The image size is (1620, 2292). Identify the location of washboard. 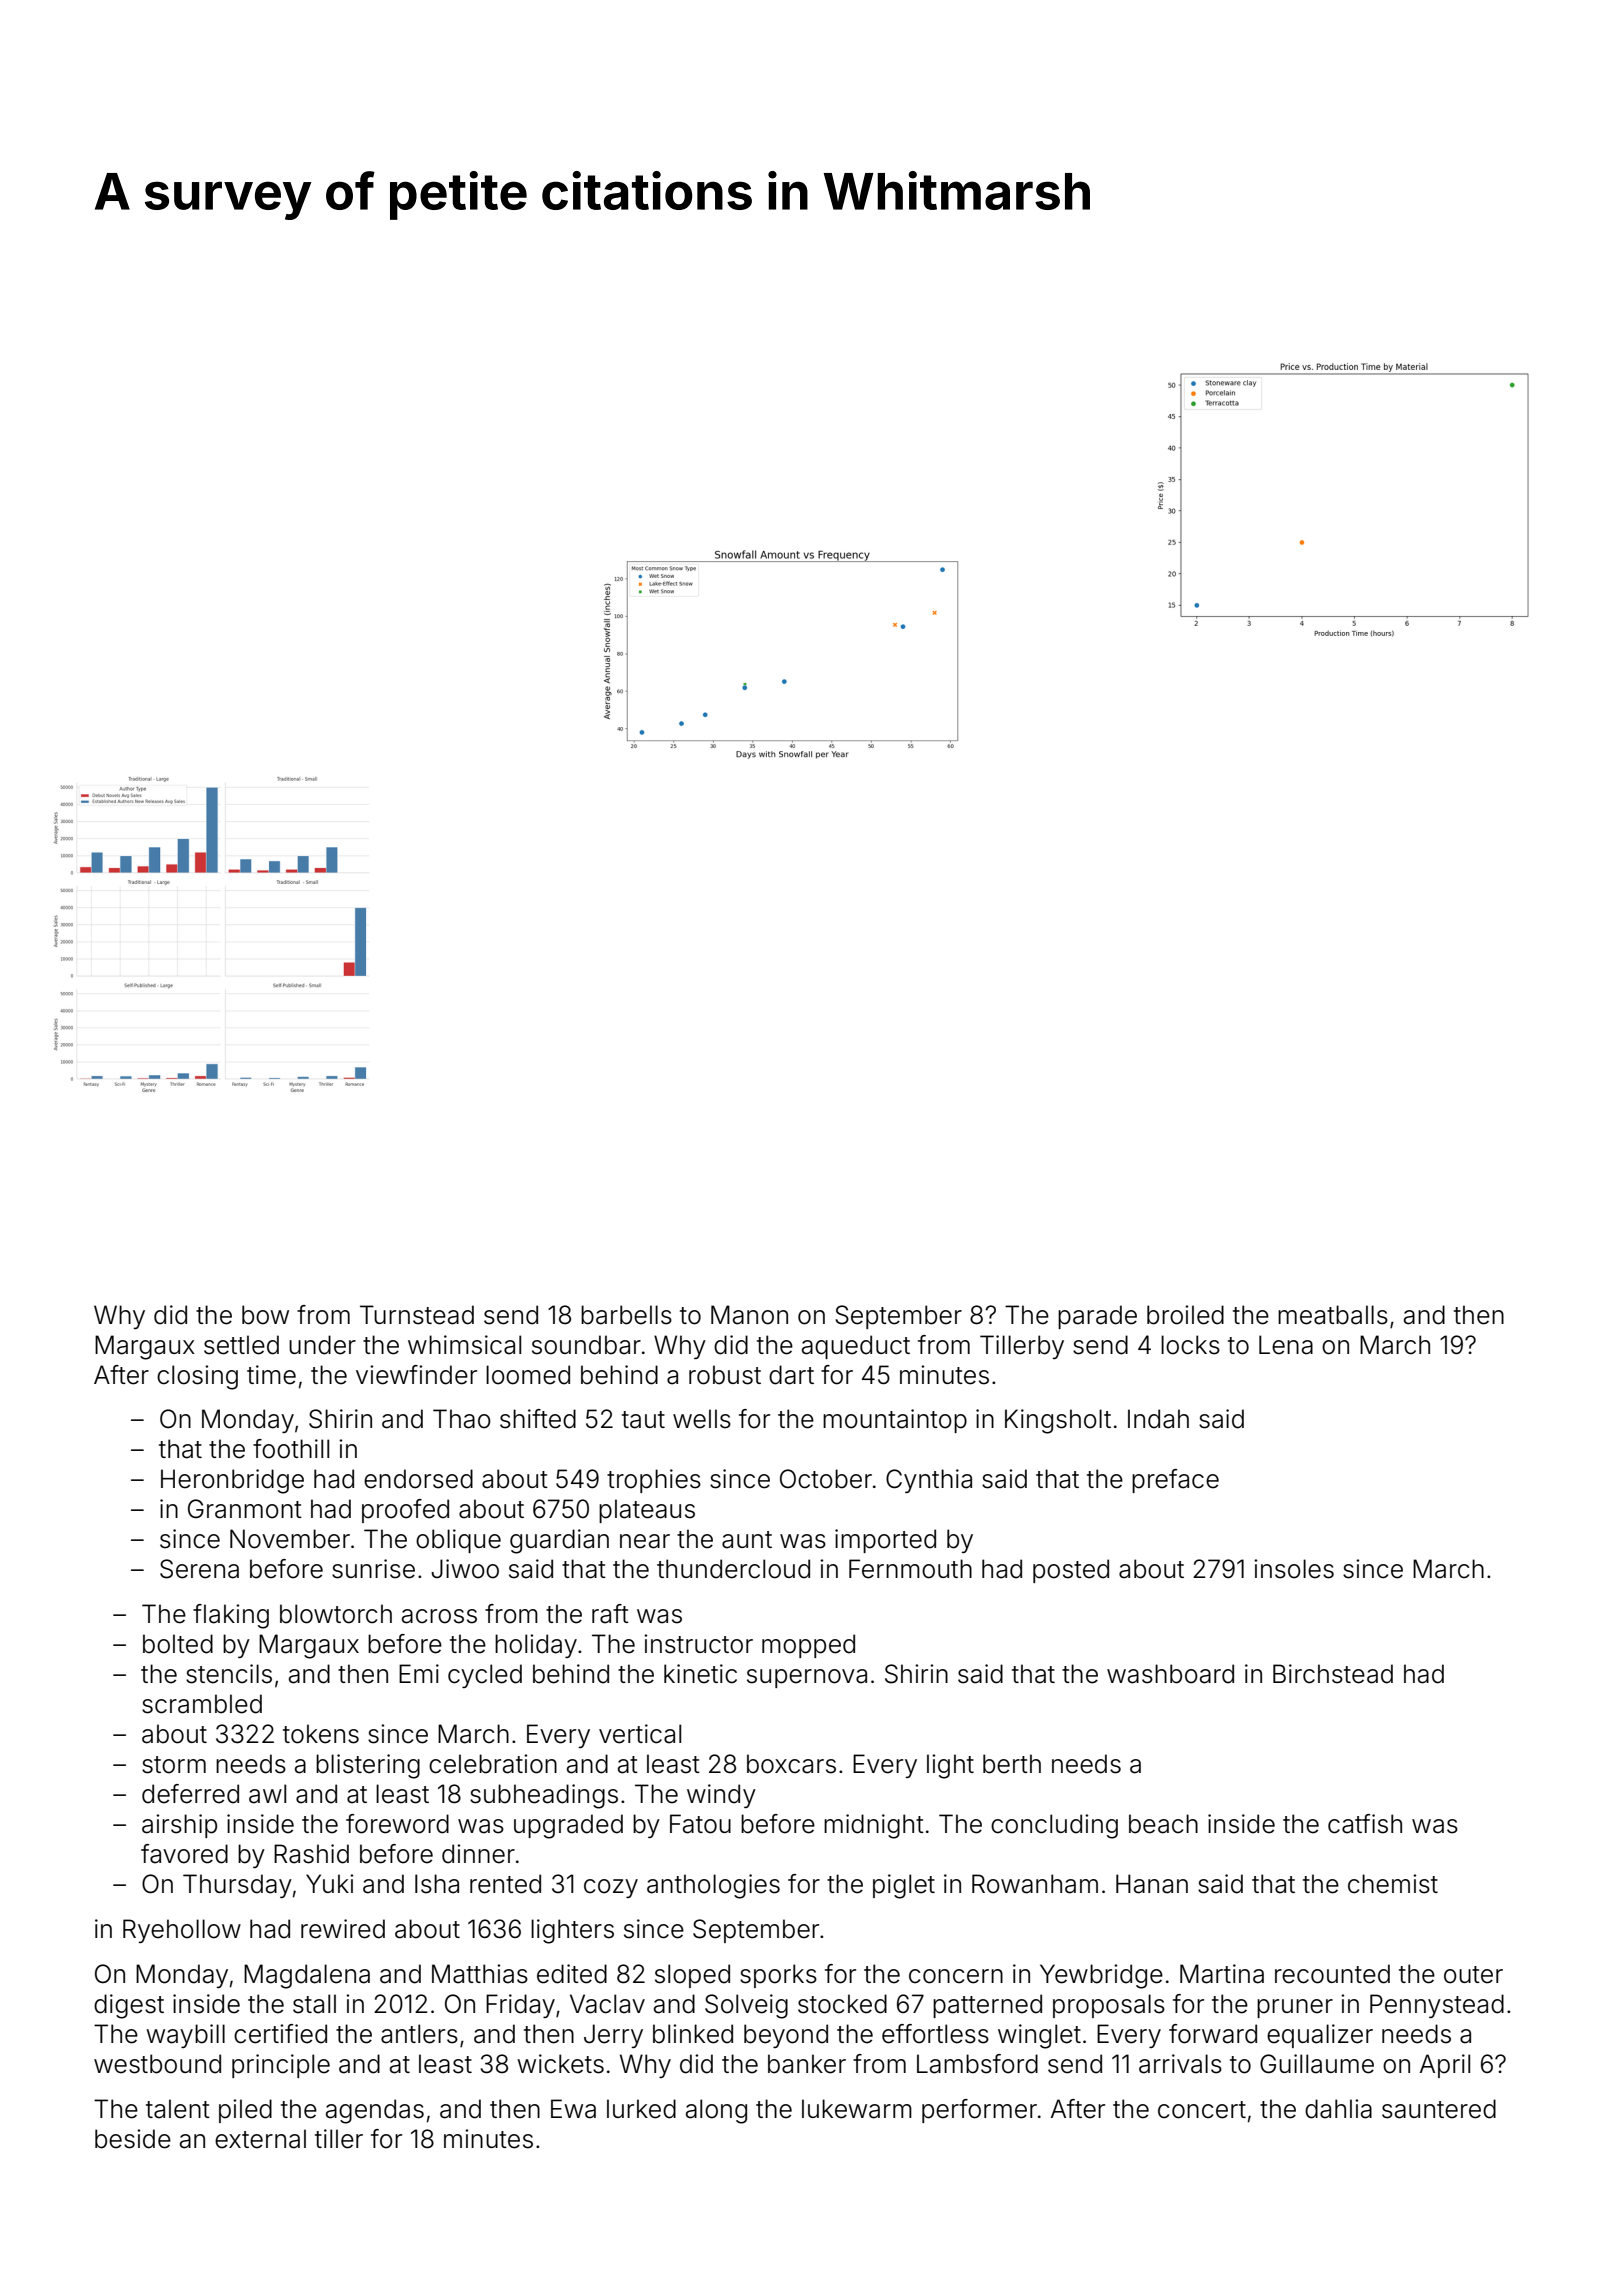
(1170, 1674).
